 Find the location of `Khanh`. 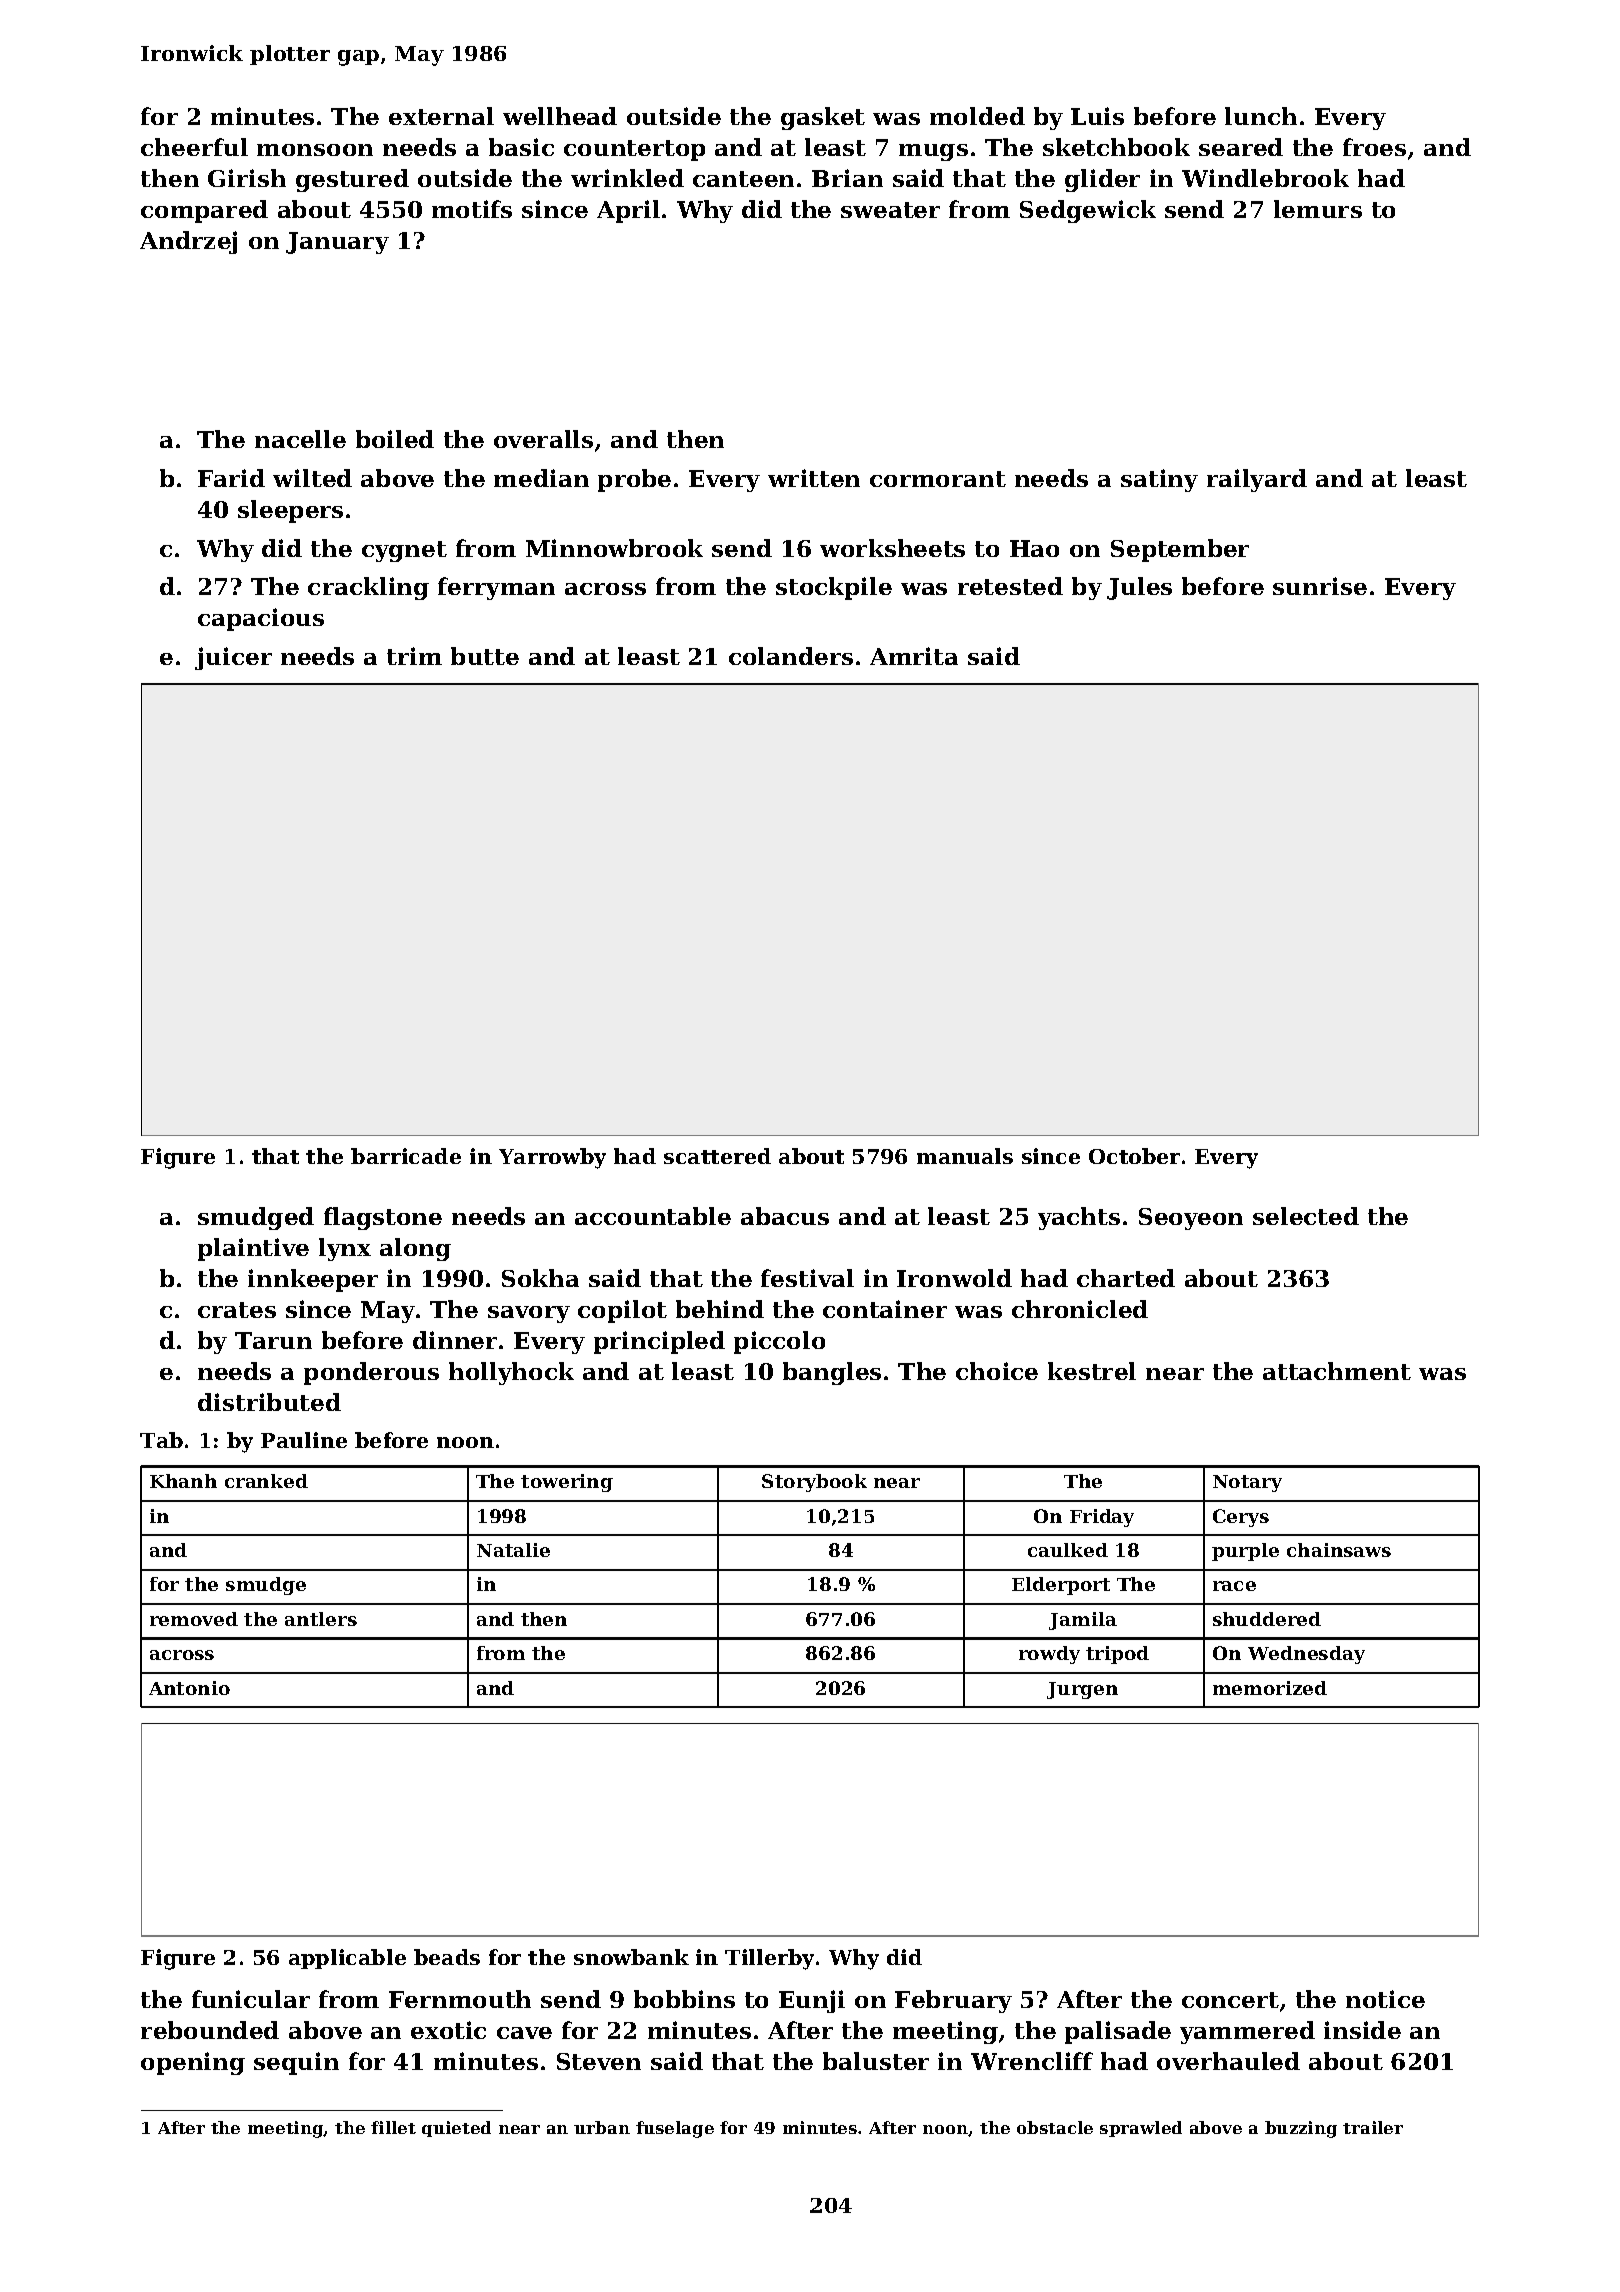

Khanh is located at coordinates (183, 1481).
